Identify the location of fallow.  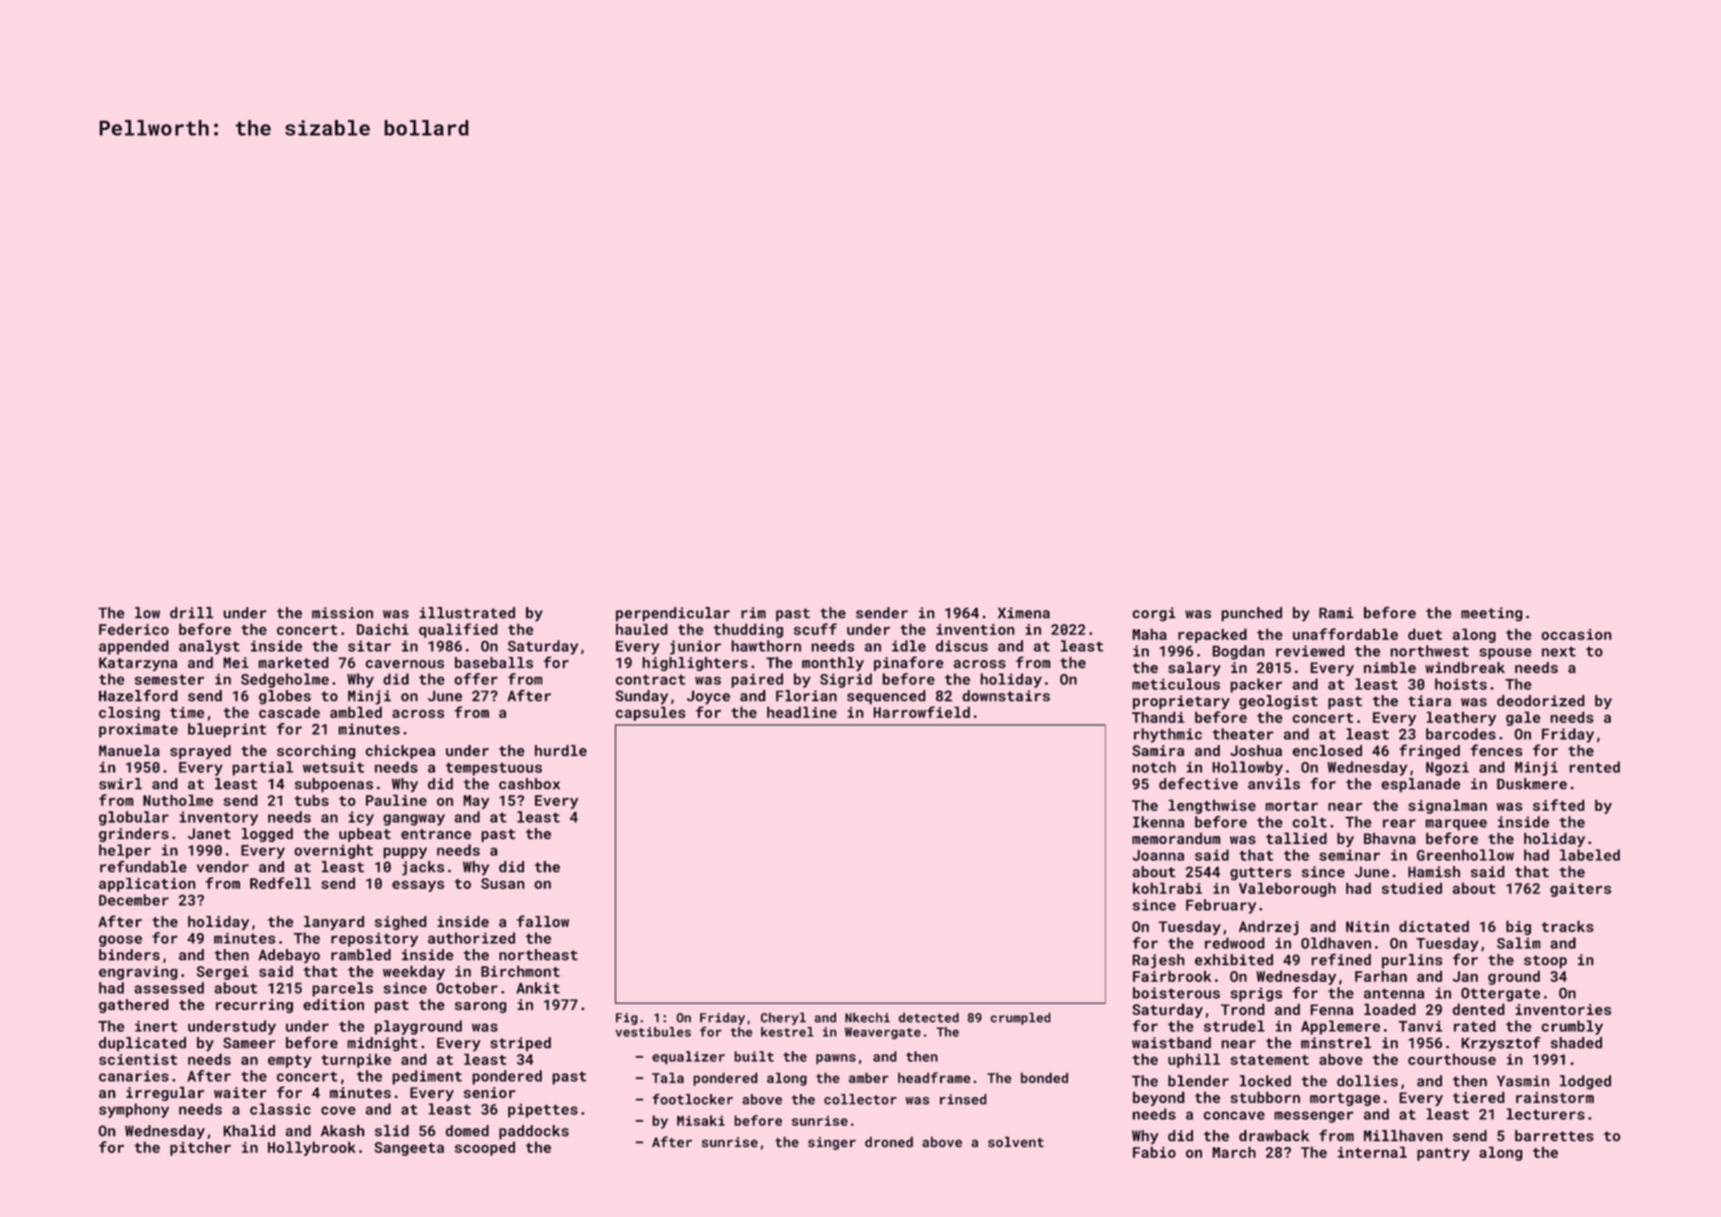
(543, 921).
